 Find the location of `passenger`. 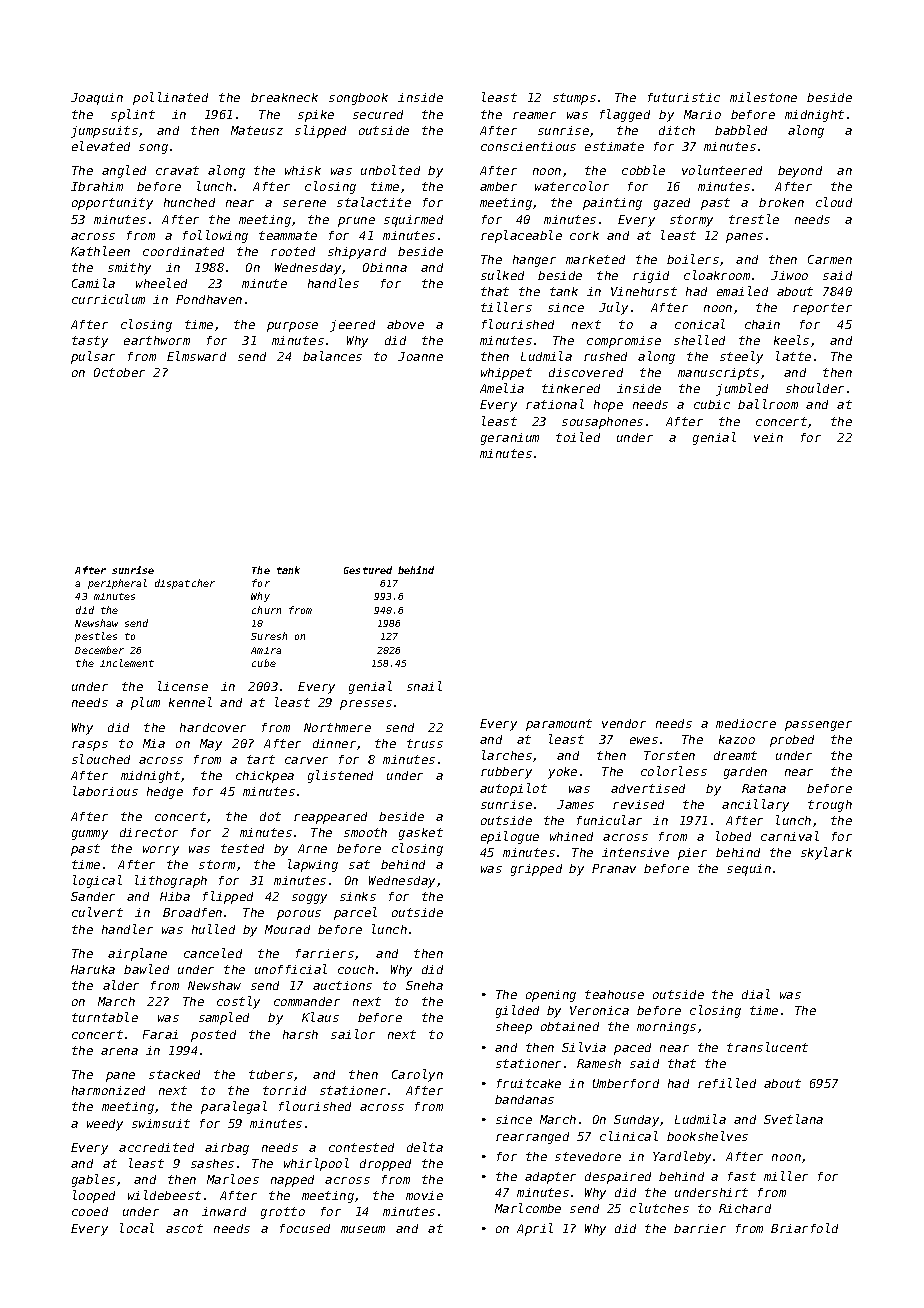

passenger is located at coordinates (818, 726).
